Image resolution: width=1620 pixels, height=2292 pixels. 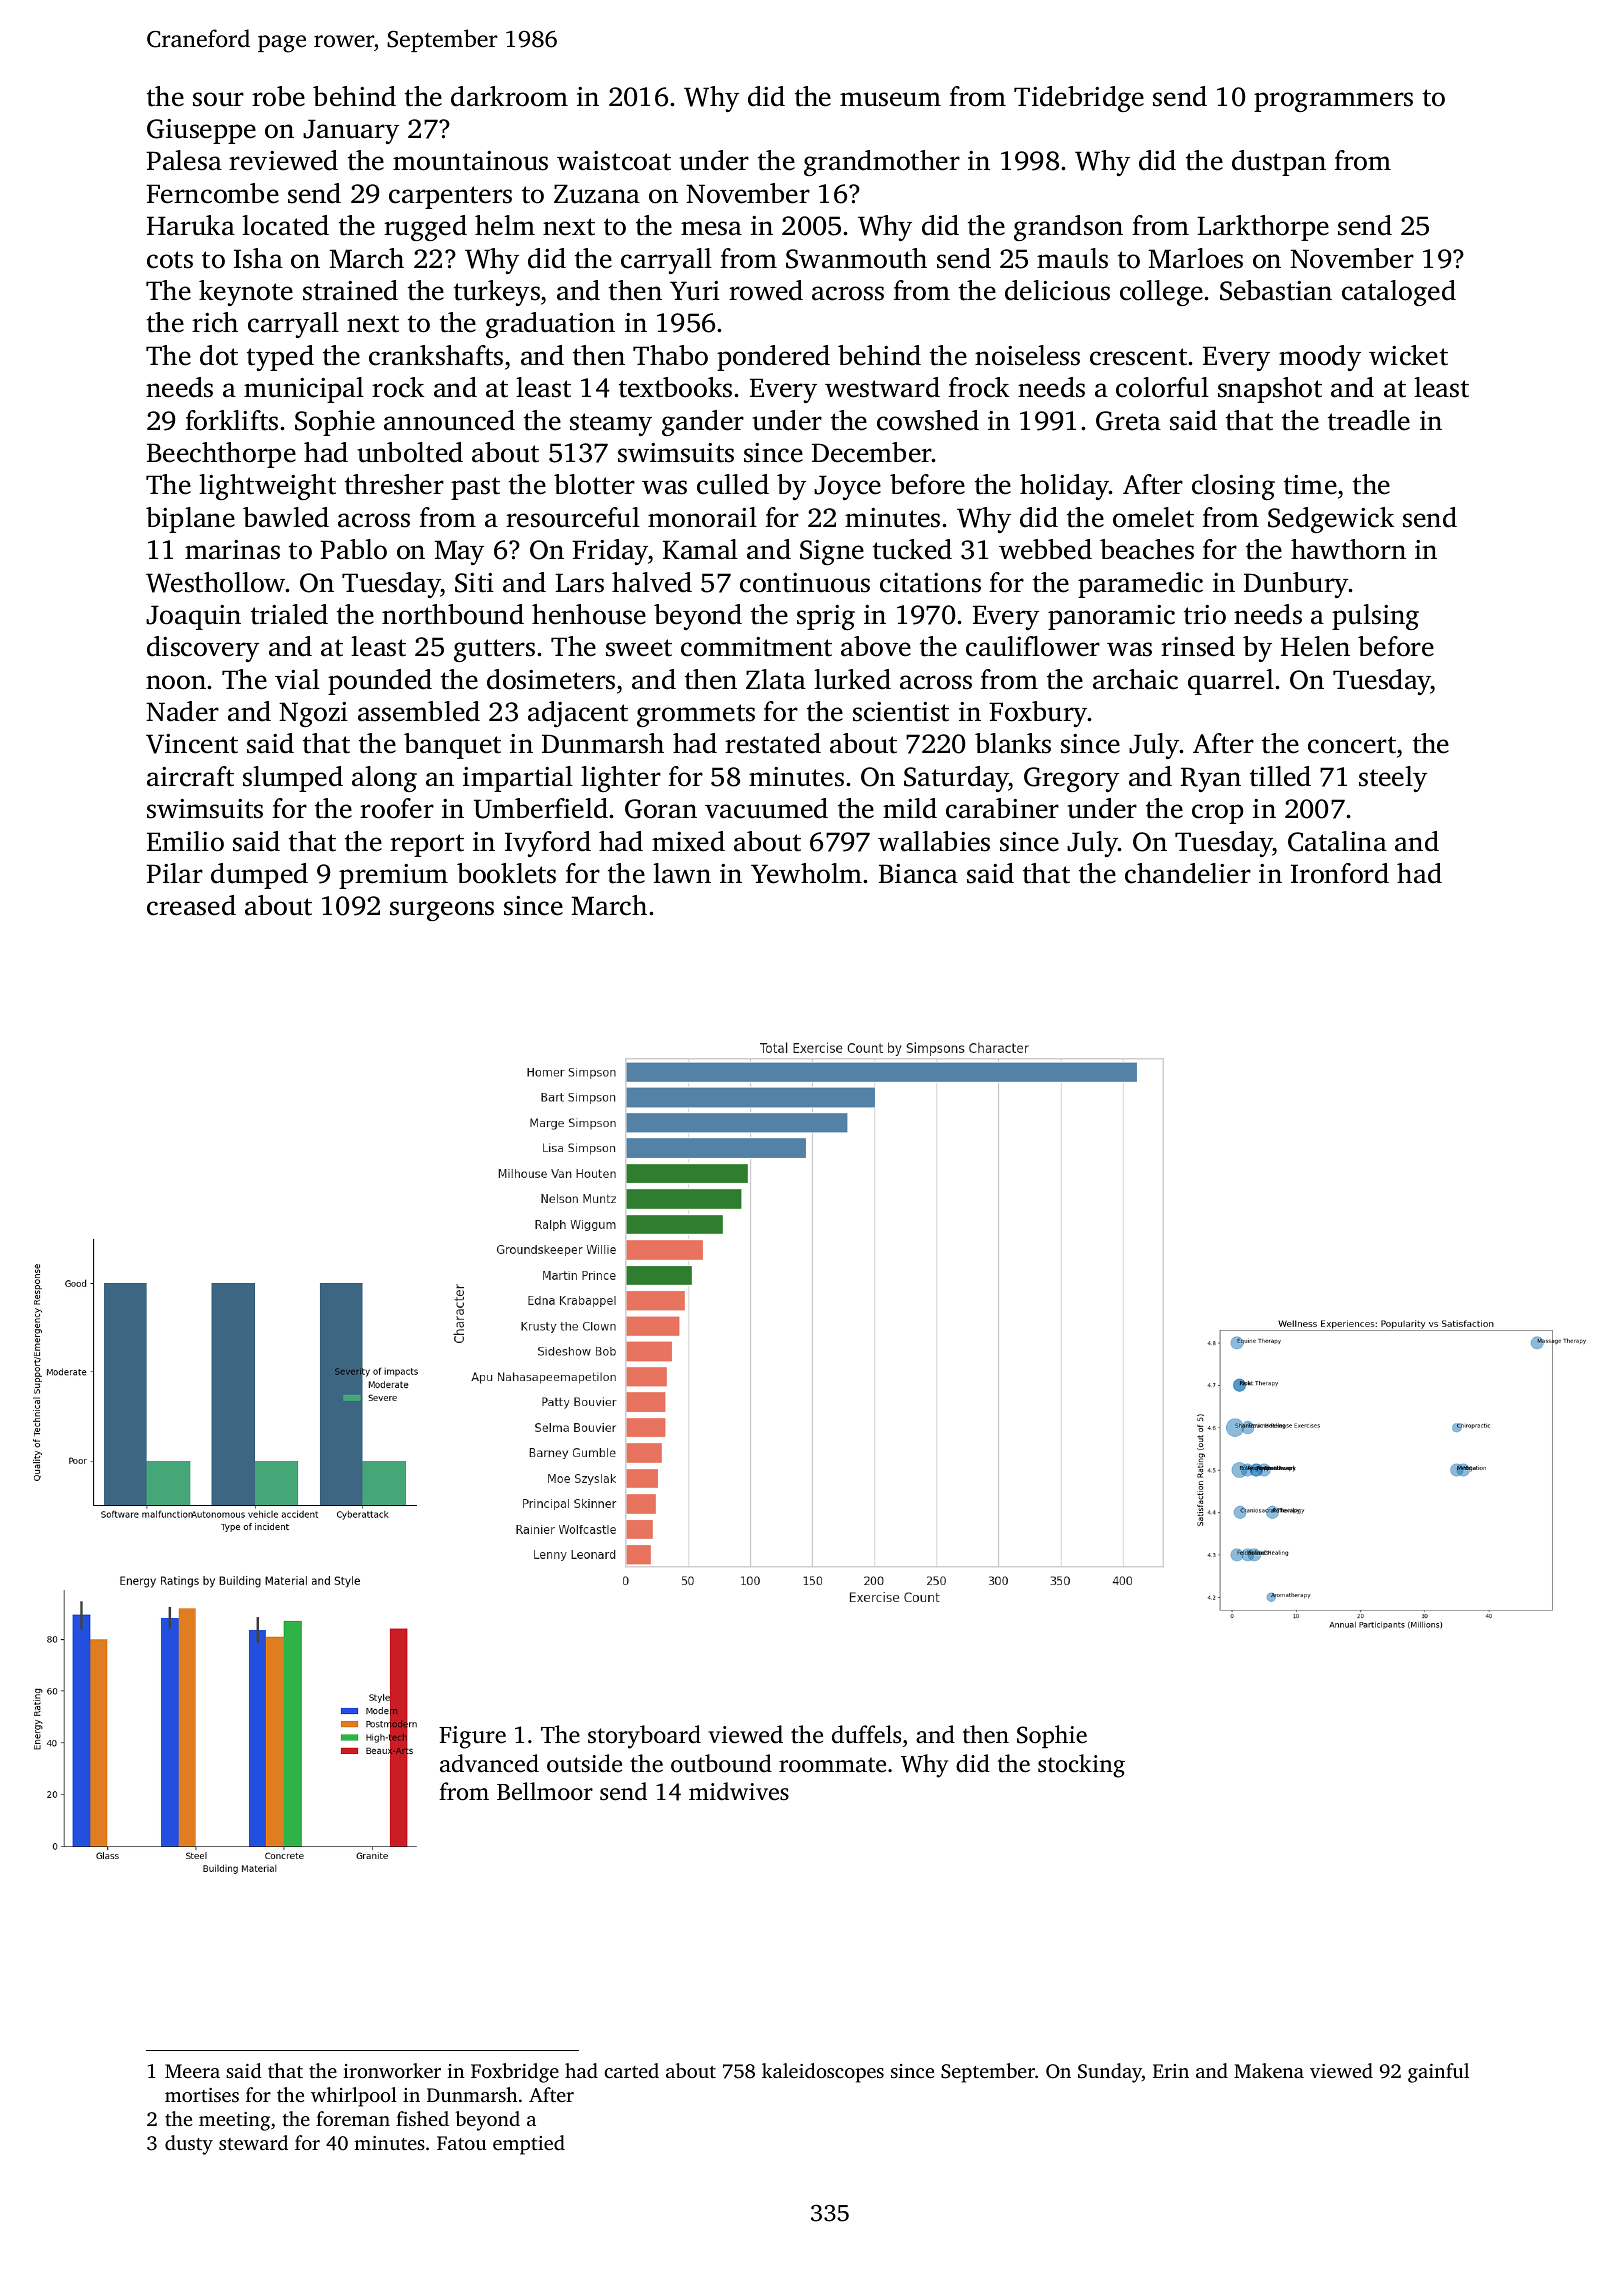 What do you see at coordinates (1438, 2073) in the screenshot?
I see `gainful` at bounding box center [1438, 2073].
